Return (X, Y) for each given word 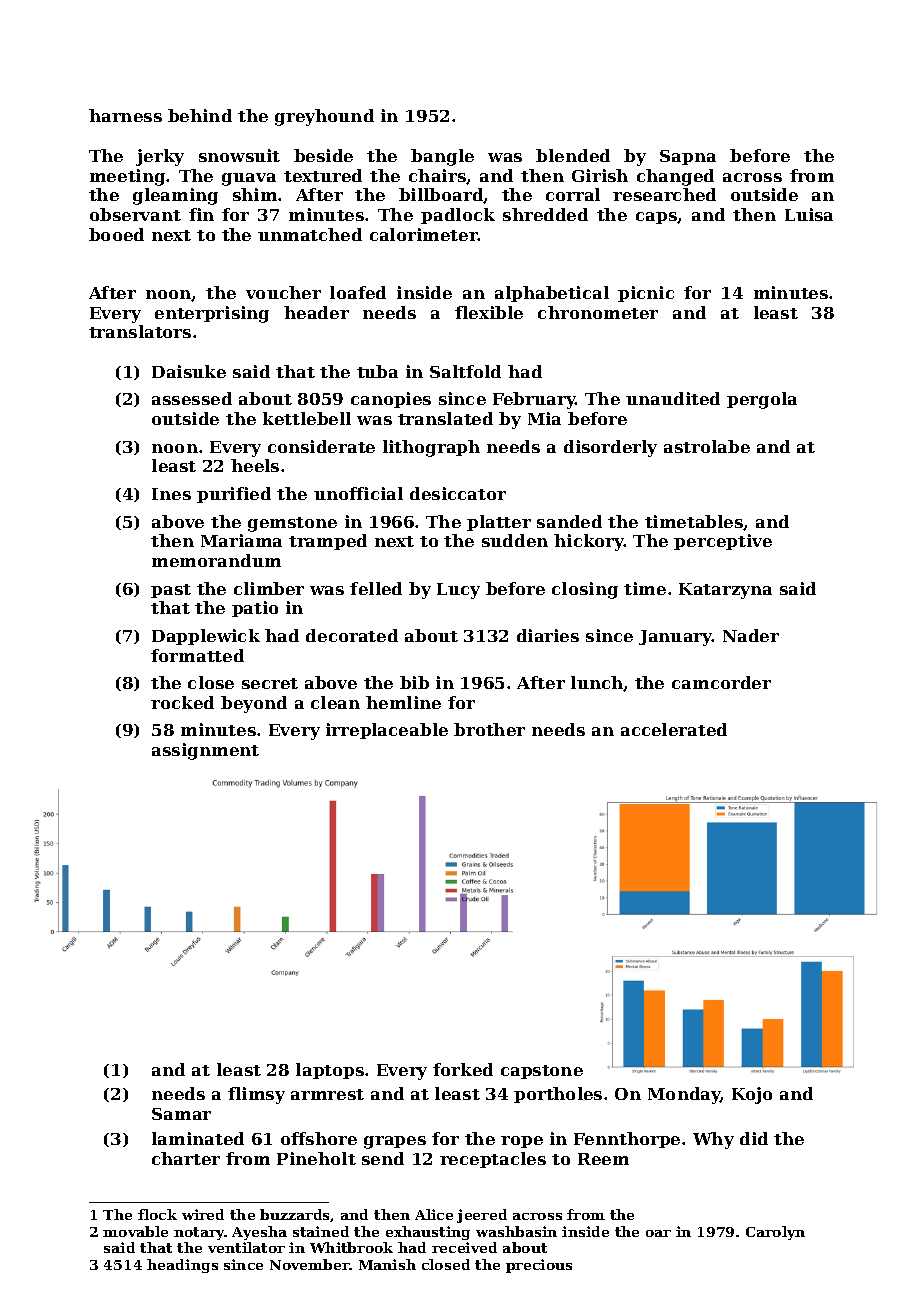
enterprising (212, 314)
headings (182, 1266)
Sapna (688, 157)
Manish (387, 1264)
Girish (600, 175)
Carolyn (775, 1233)
